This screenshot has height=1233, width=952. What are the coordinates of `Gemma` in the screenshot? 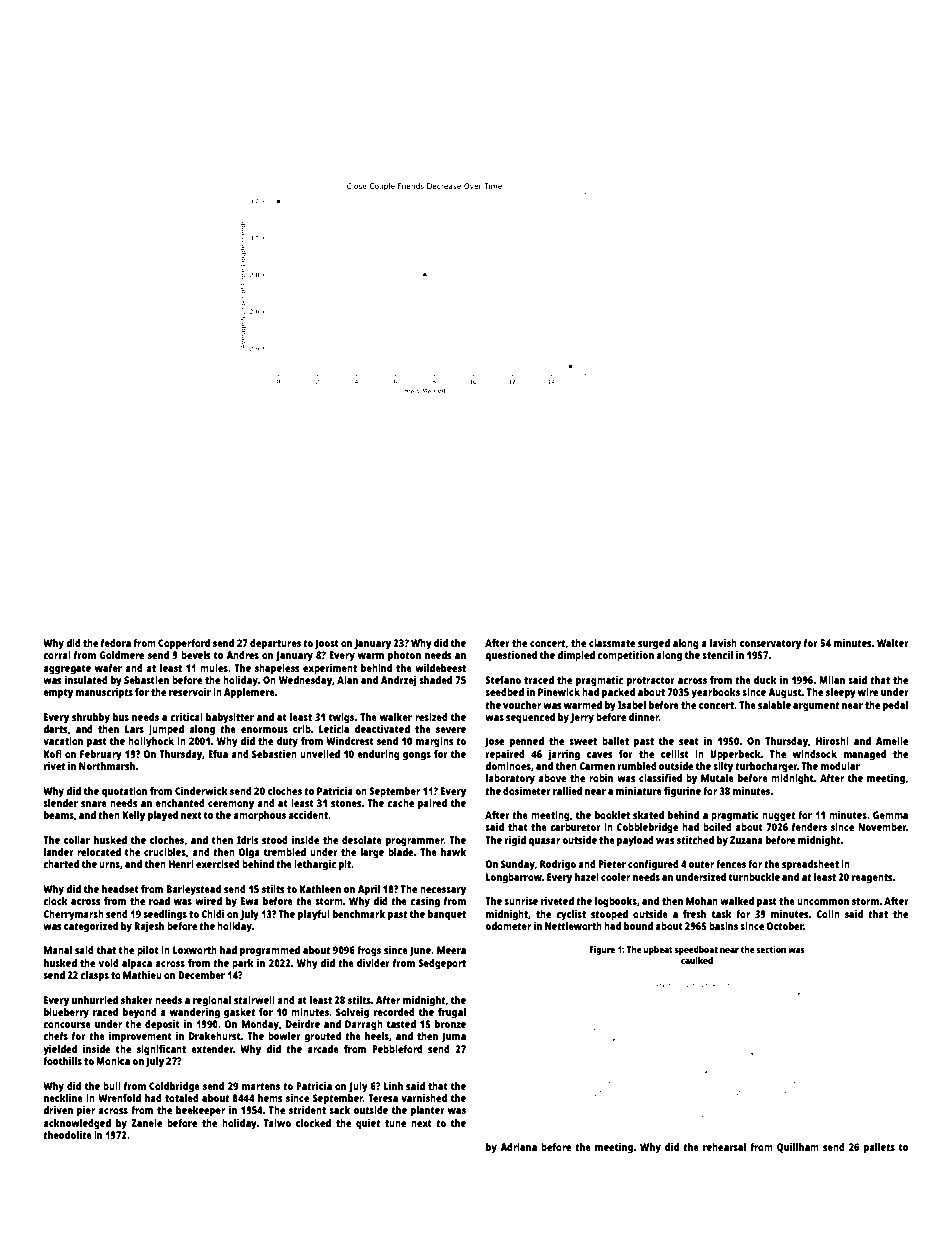 It's located at (890, 815).
